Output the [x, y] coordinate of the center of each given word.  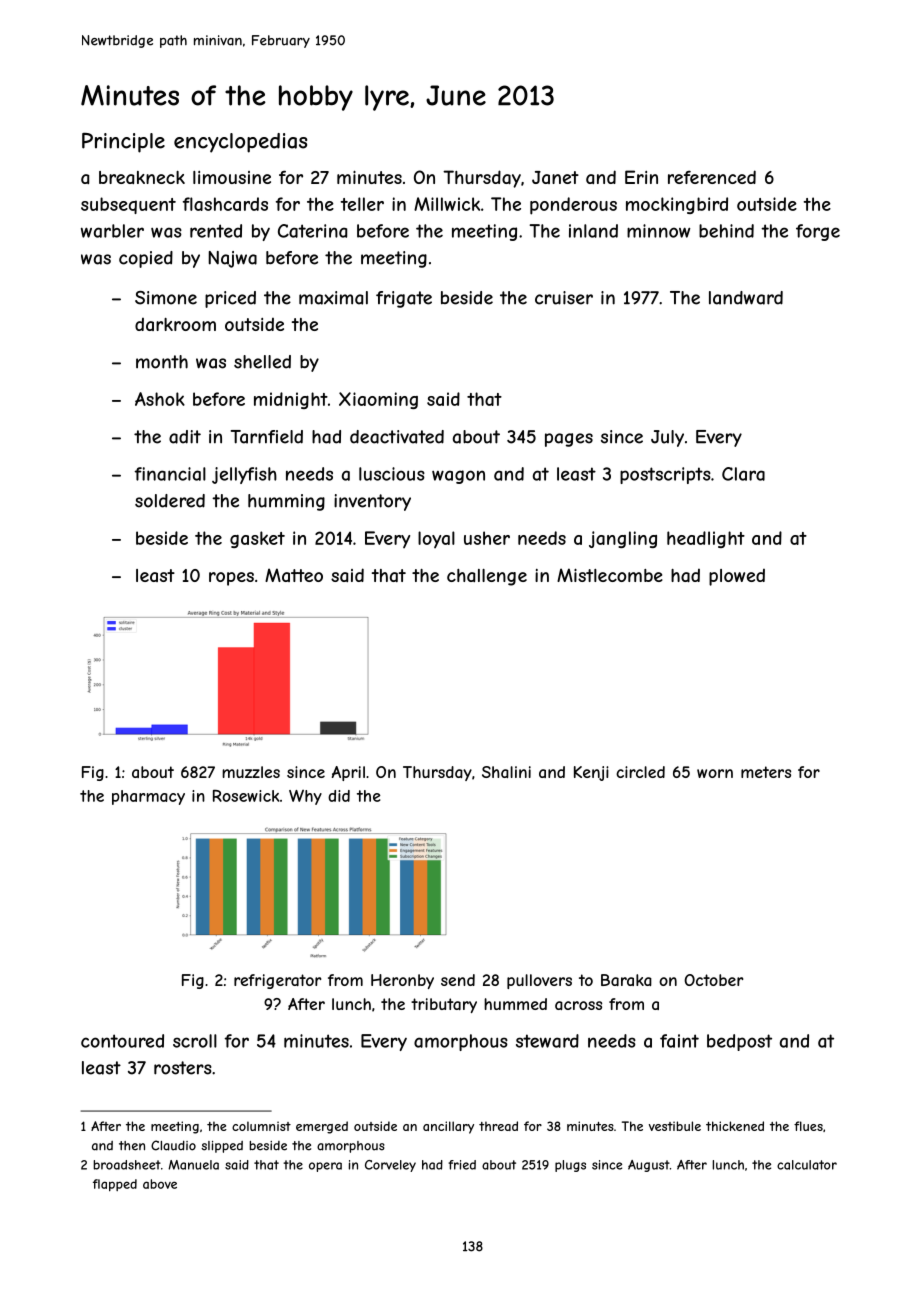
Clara [743, 474]
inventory [372, 502]
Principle [123, 143]
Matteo [294, 575]
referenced [712, 177]
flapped [115, 1185]
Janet [555, 177]
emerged [322, 1127]
